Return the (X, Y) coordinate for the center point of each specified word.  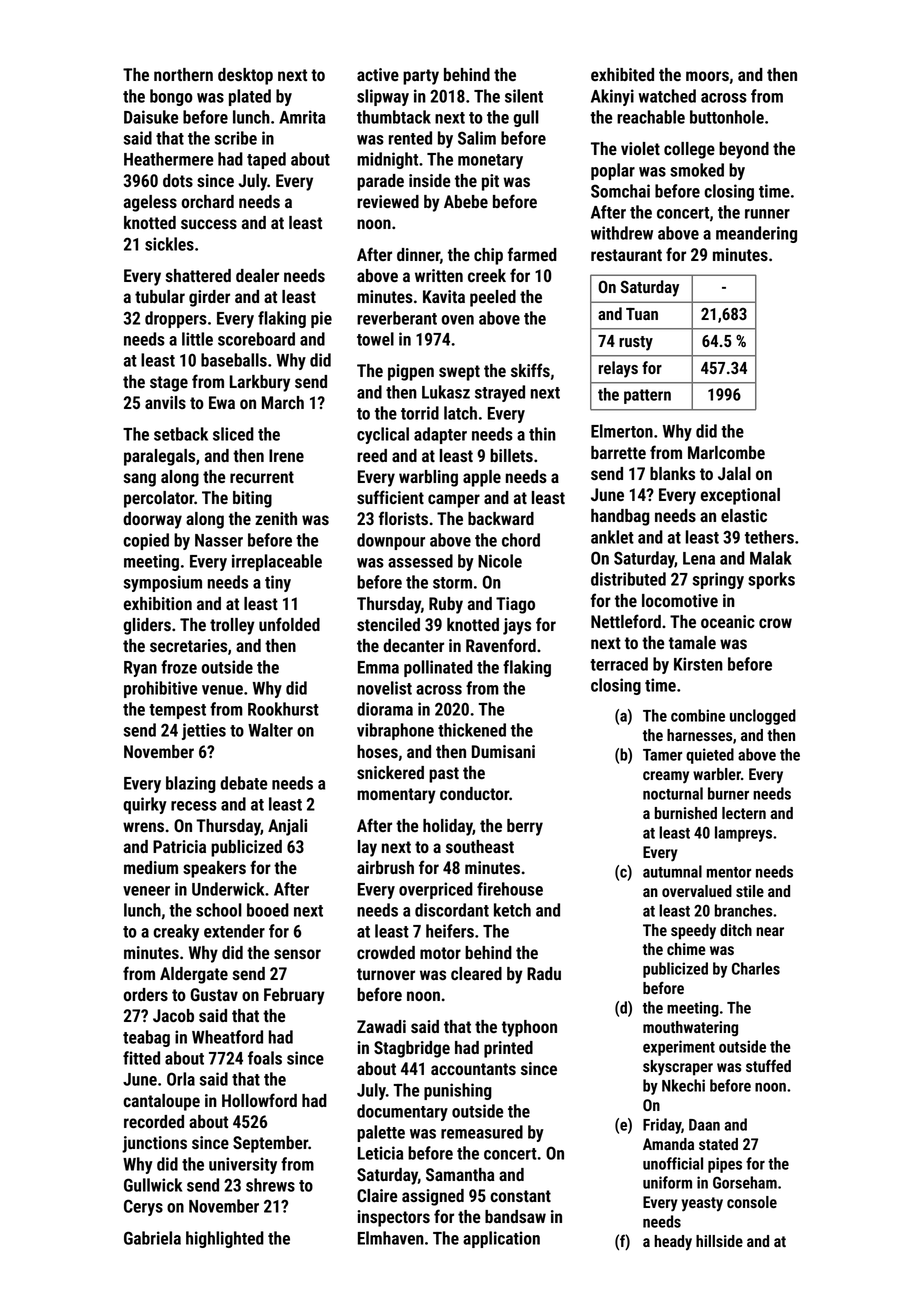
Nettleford (626, 621)
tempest (177, 711)
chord (521, 540)
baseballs (234, 360)
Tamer (662, 755)
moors (707, 76)
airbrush (385, 867)
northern (183, 74)
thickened (472, 730)
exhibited (622, 74)
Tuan (642, 314)
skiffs (530, 370)
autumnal (672, 871)
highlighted (225, 1239)
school (219, 910)
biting (252, 499)
